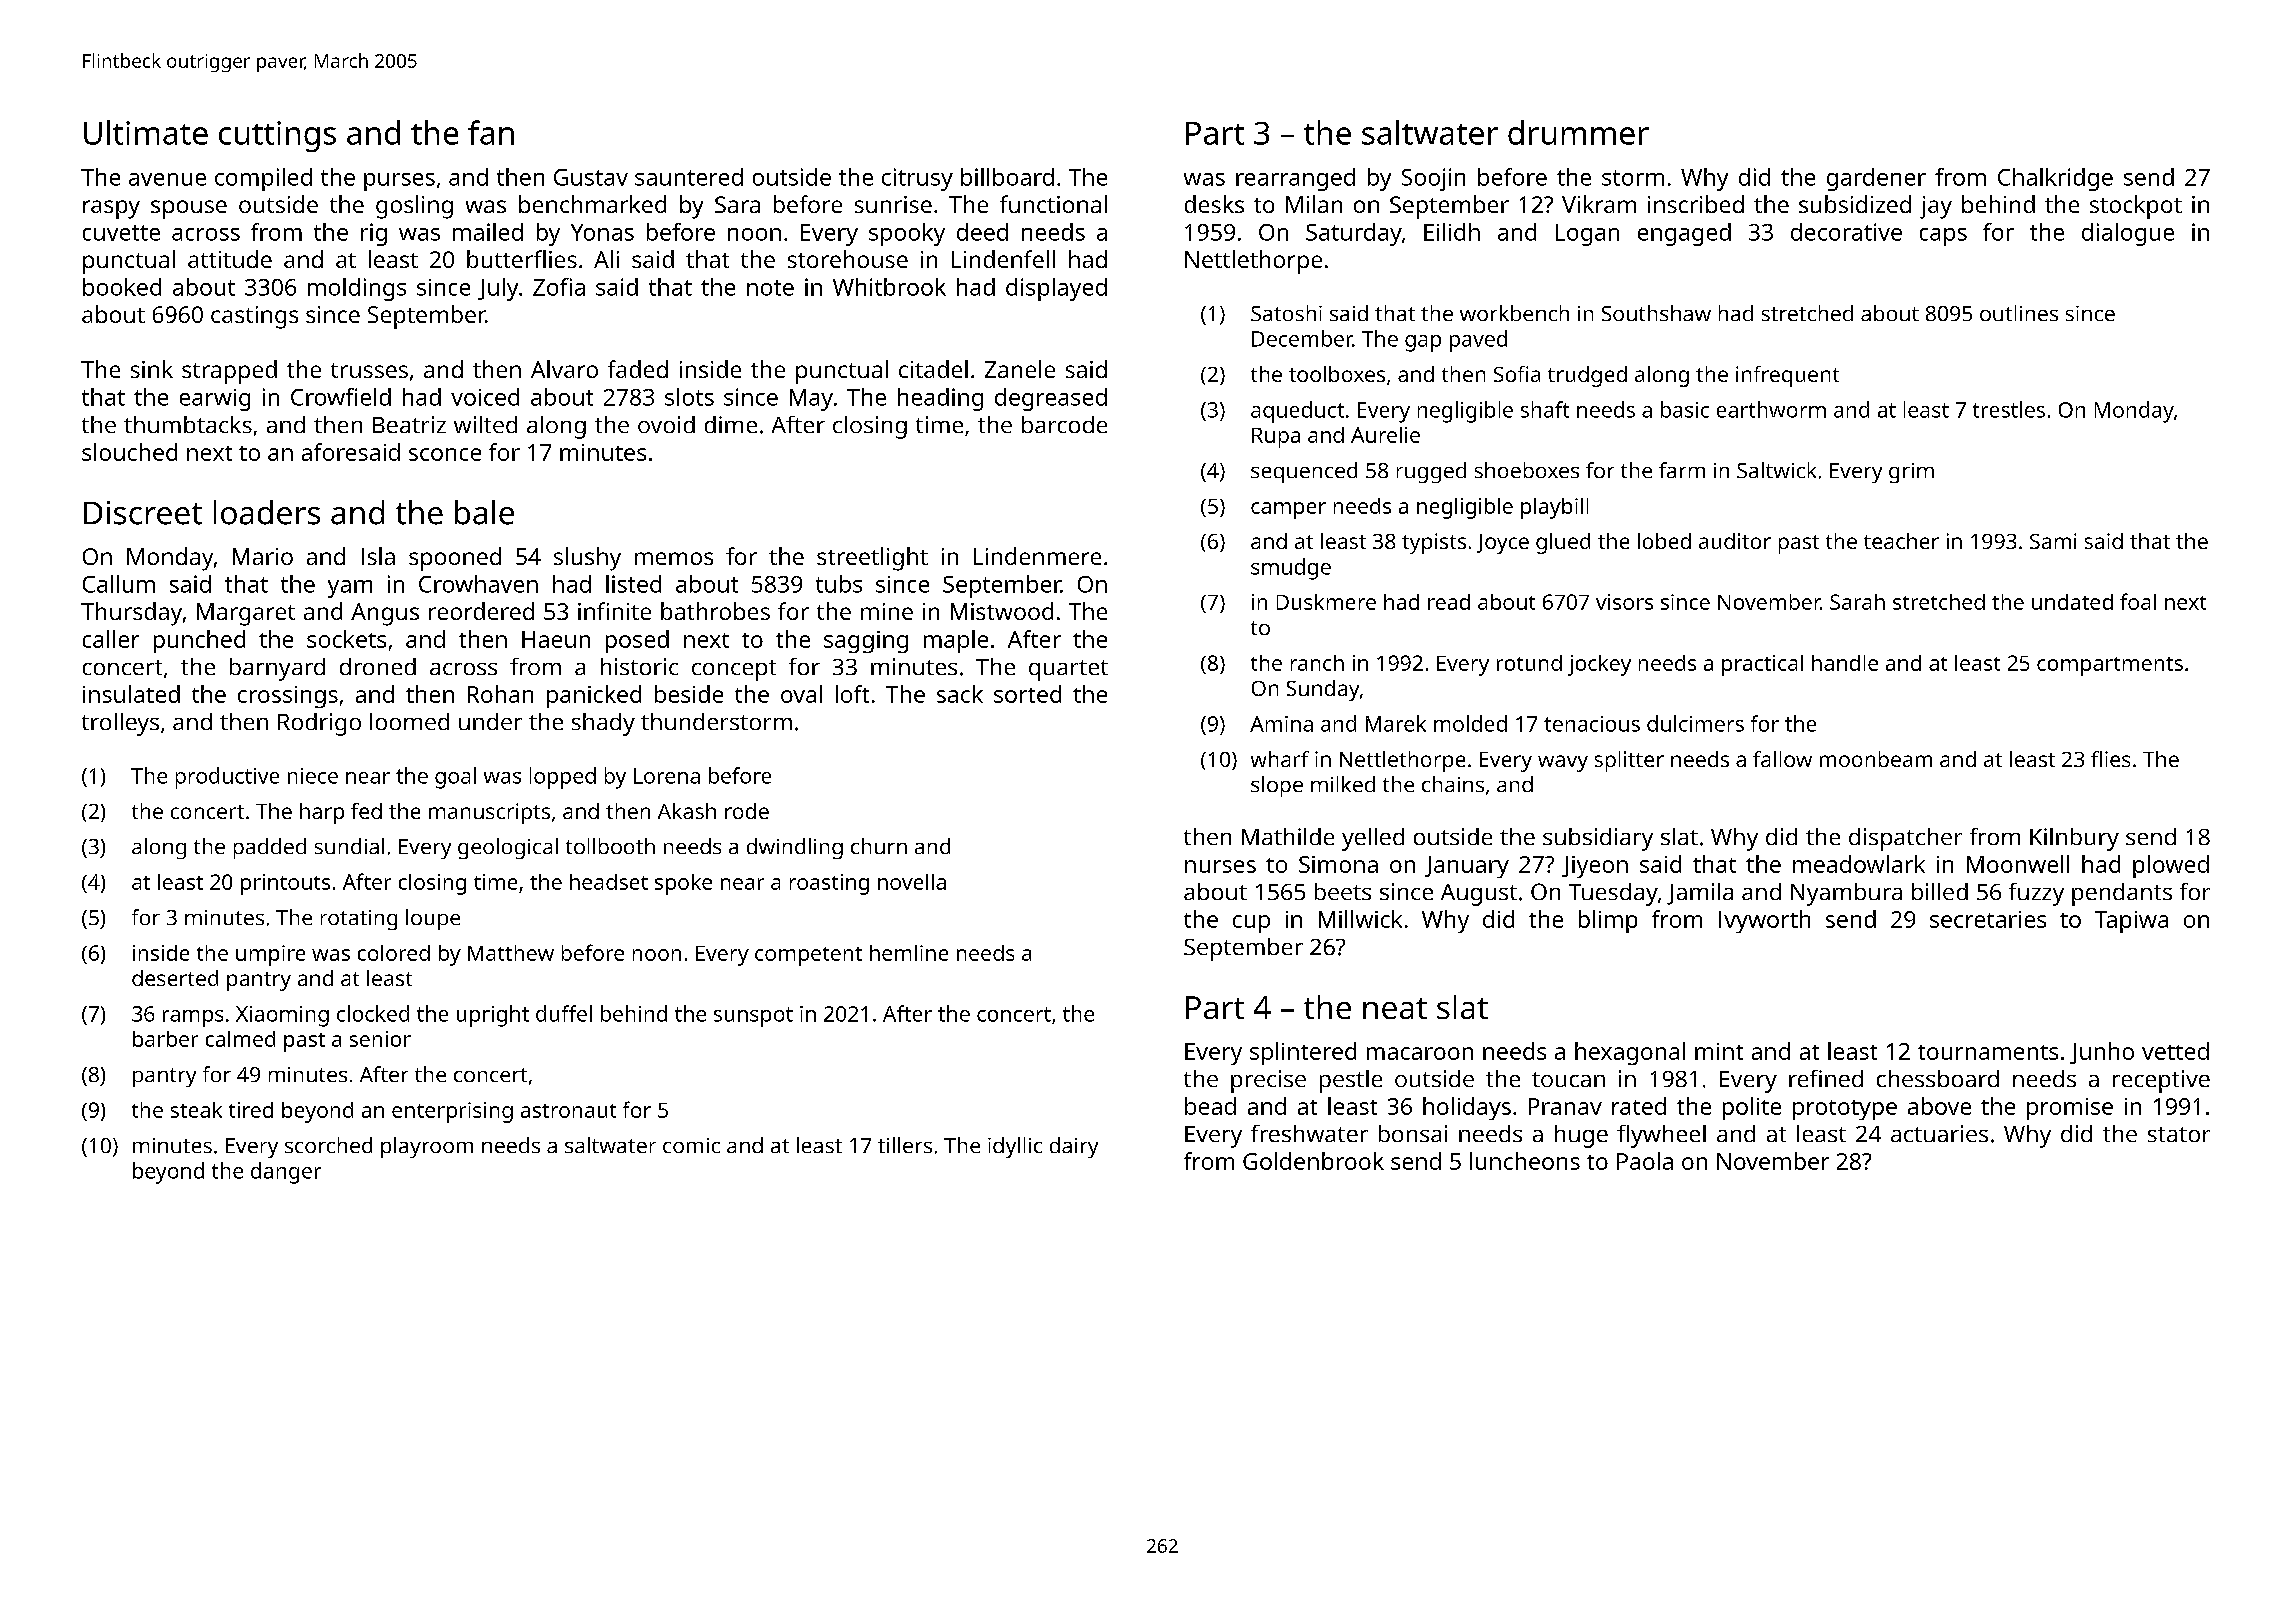 Image resolution: width=2292 pixels, height=1620 pixels. What do you see at coordinates (1764, 921) in the screenshot?
I see `Ivyworth` at bounding box center [1764, 921].
